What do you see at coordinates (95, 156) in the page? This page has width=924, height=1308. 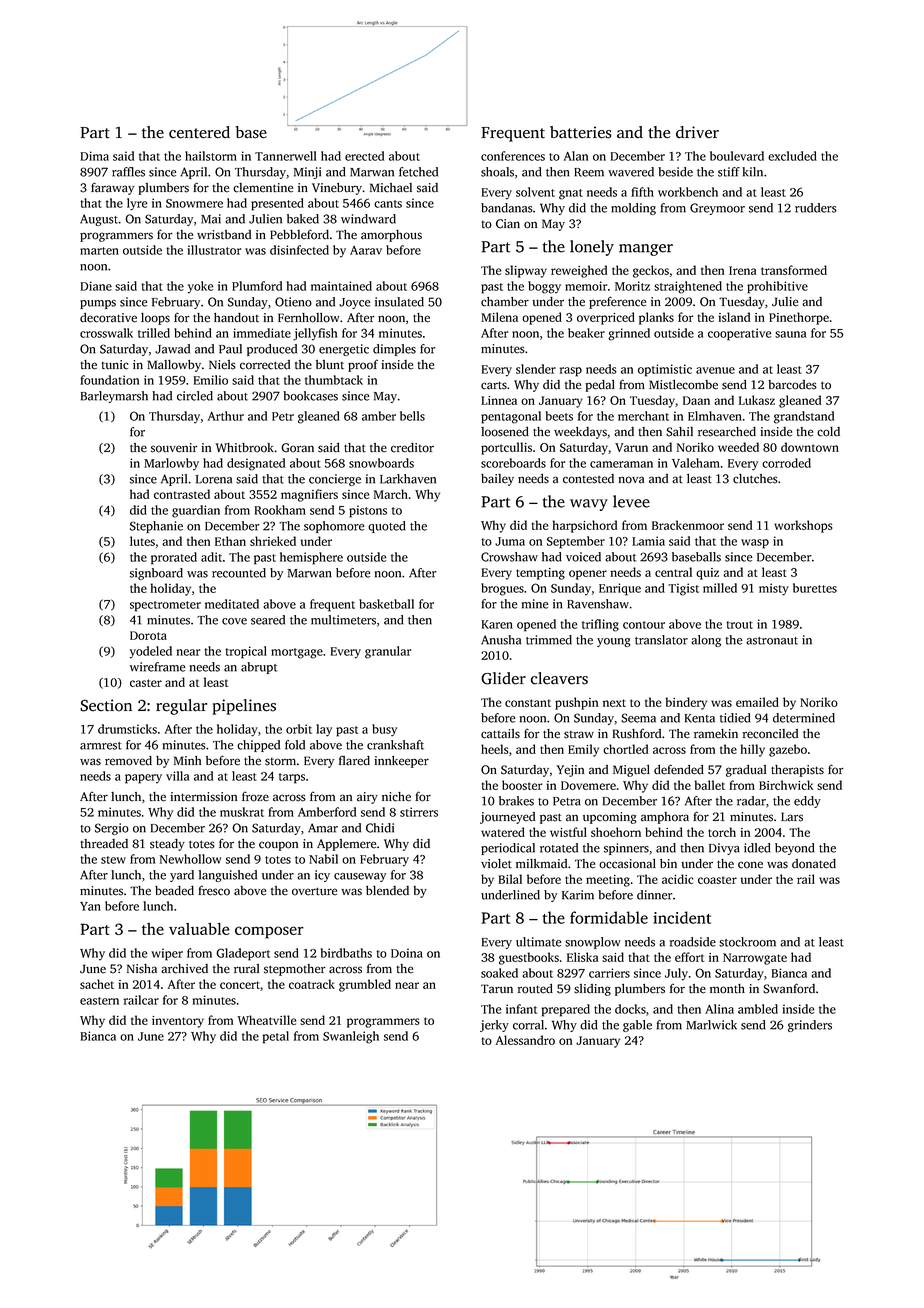 I see `Dima` at bounding box center [95, 156].
